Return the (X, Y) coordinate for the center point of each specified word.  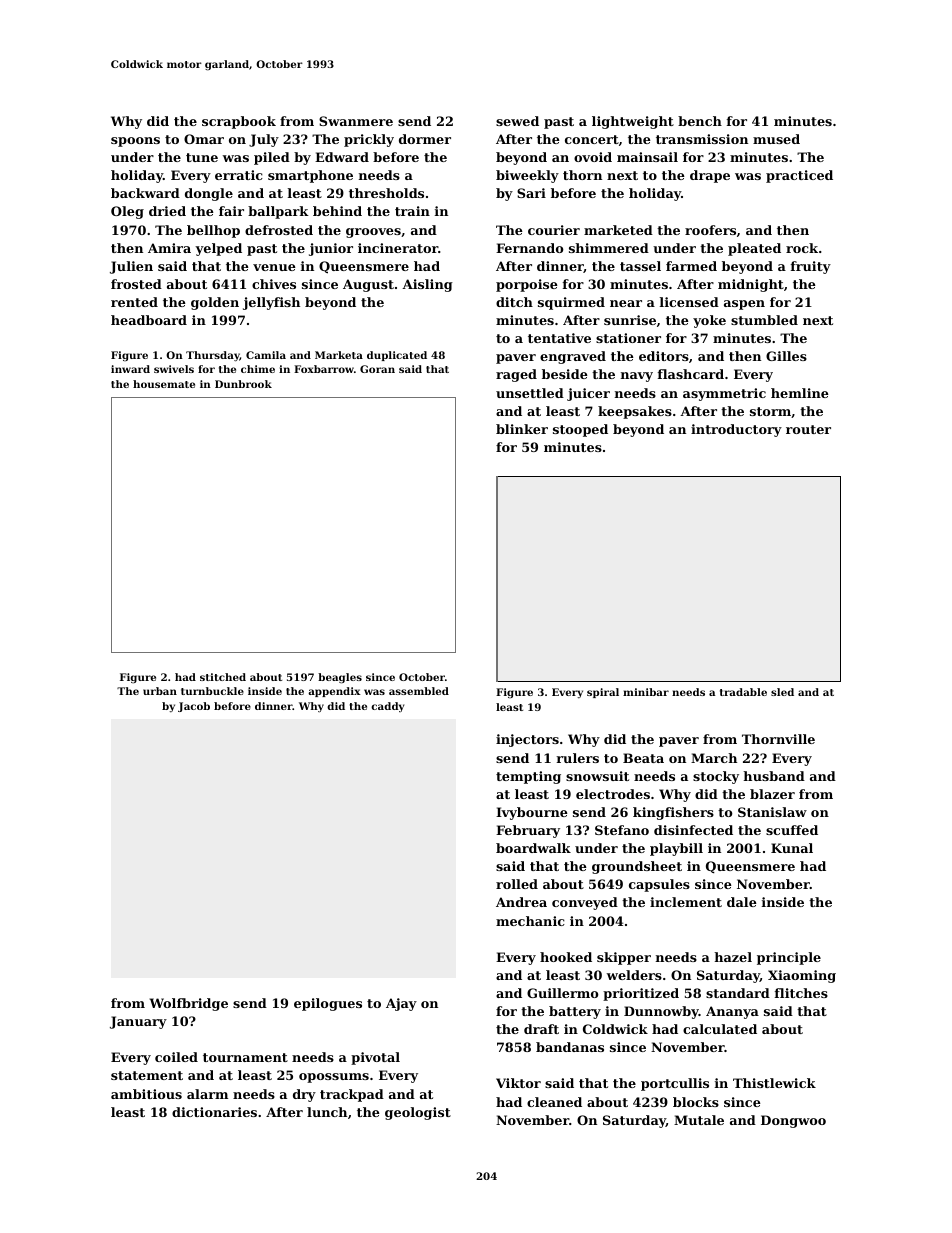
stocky (716, 777)
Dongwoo (793, 1121)
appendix (334, 692)
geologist (418, 1113)
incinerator (398, 248)
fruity (811, 267)
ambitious (146, 1094)
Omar (204, 139)
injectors (527, 740)
